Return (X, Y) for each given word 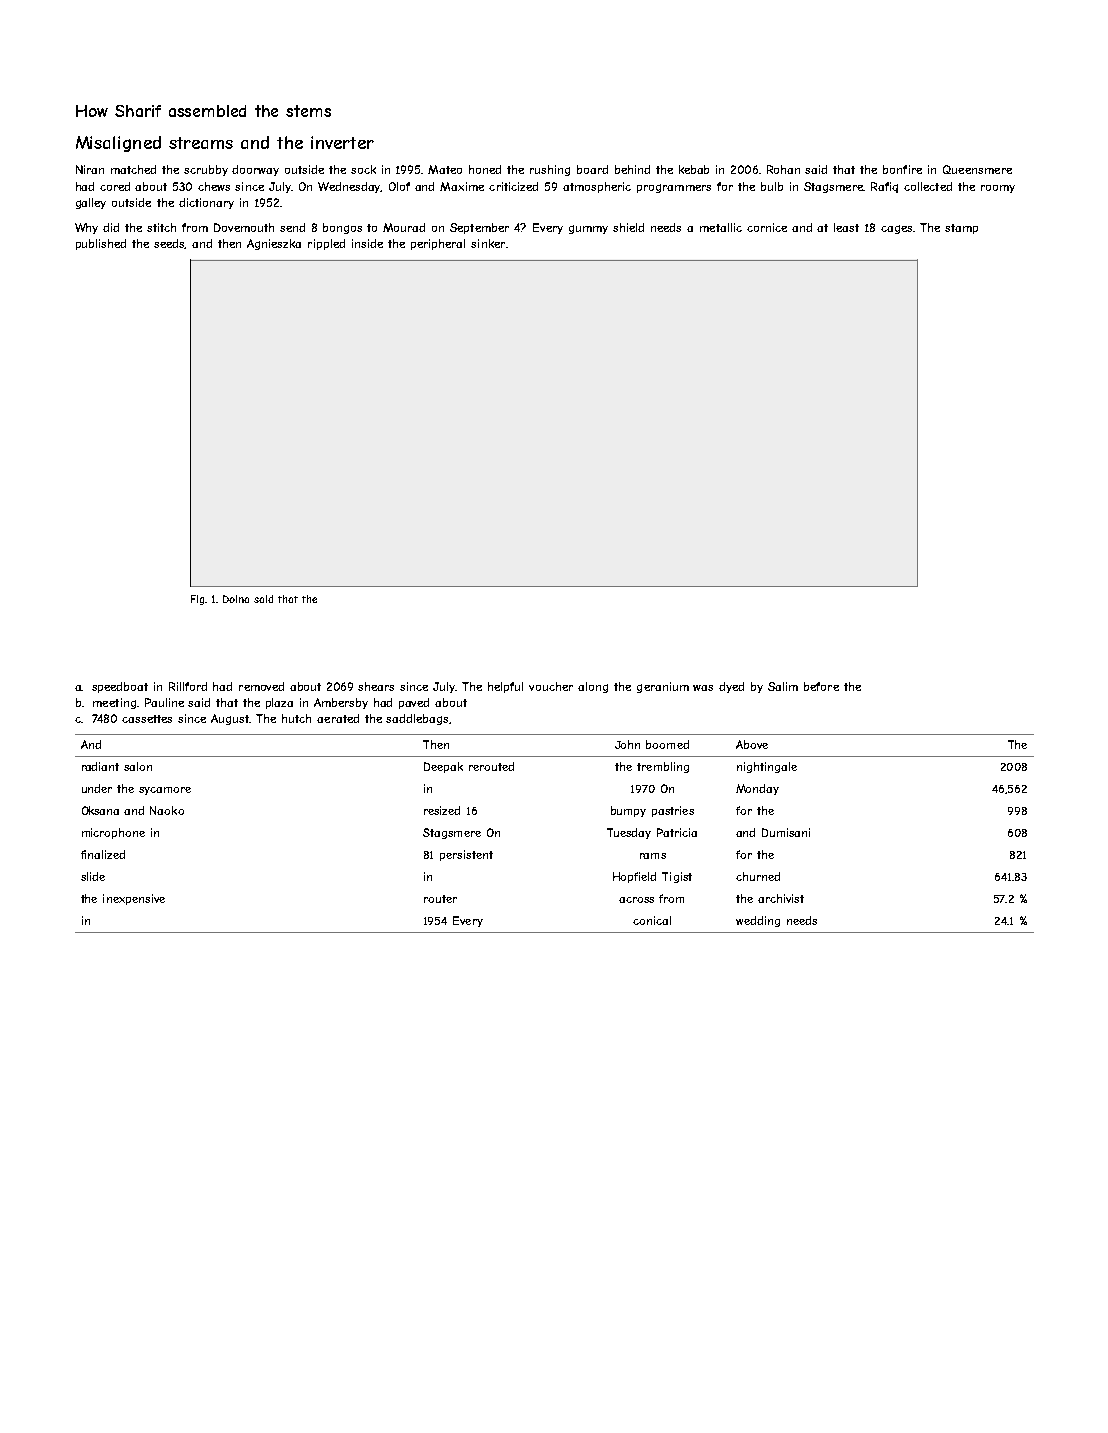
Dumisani (786, 832)
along (593, 687)
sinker (488, 243)
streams (201, 143)
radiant (100, 766)
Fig (198, 600)
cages (896, 229)
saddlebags (417, 719)
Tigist (677, 877)
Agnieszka (274, 244)
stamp (961, 229)
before (821, 686)
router (440, 899)
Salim (783, 686)
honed (485, 169)
